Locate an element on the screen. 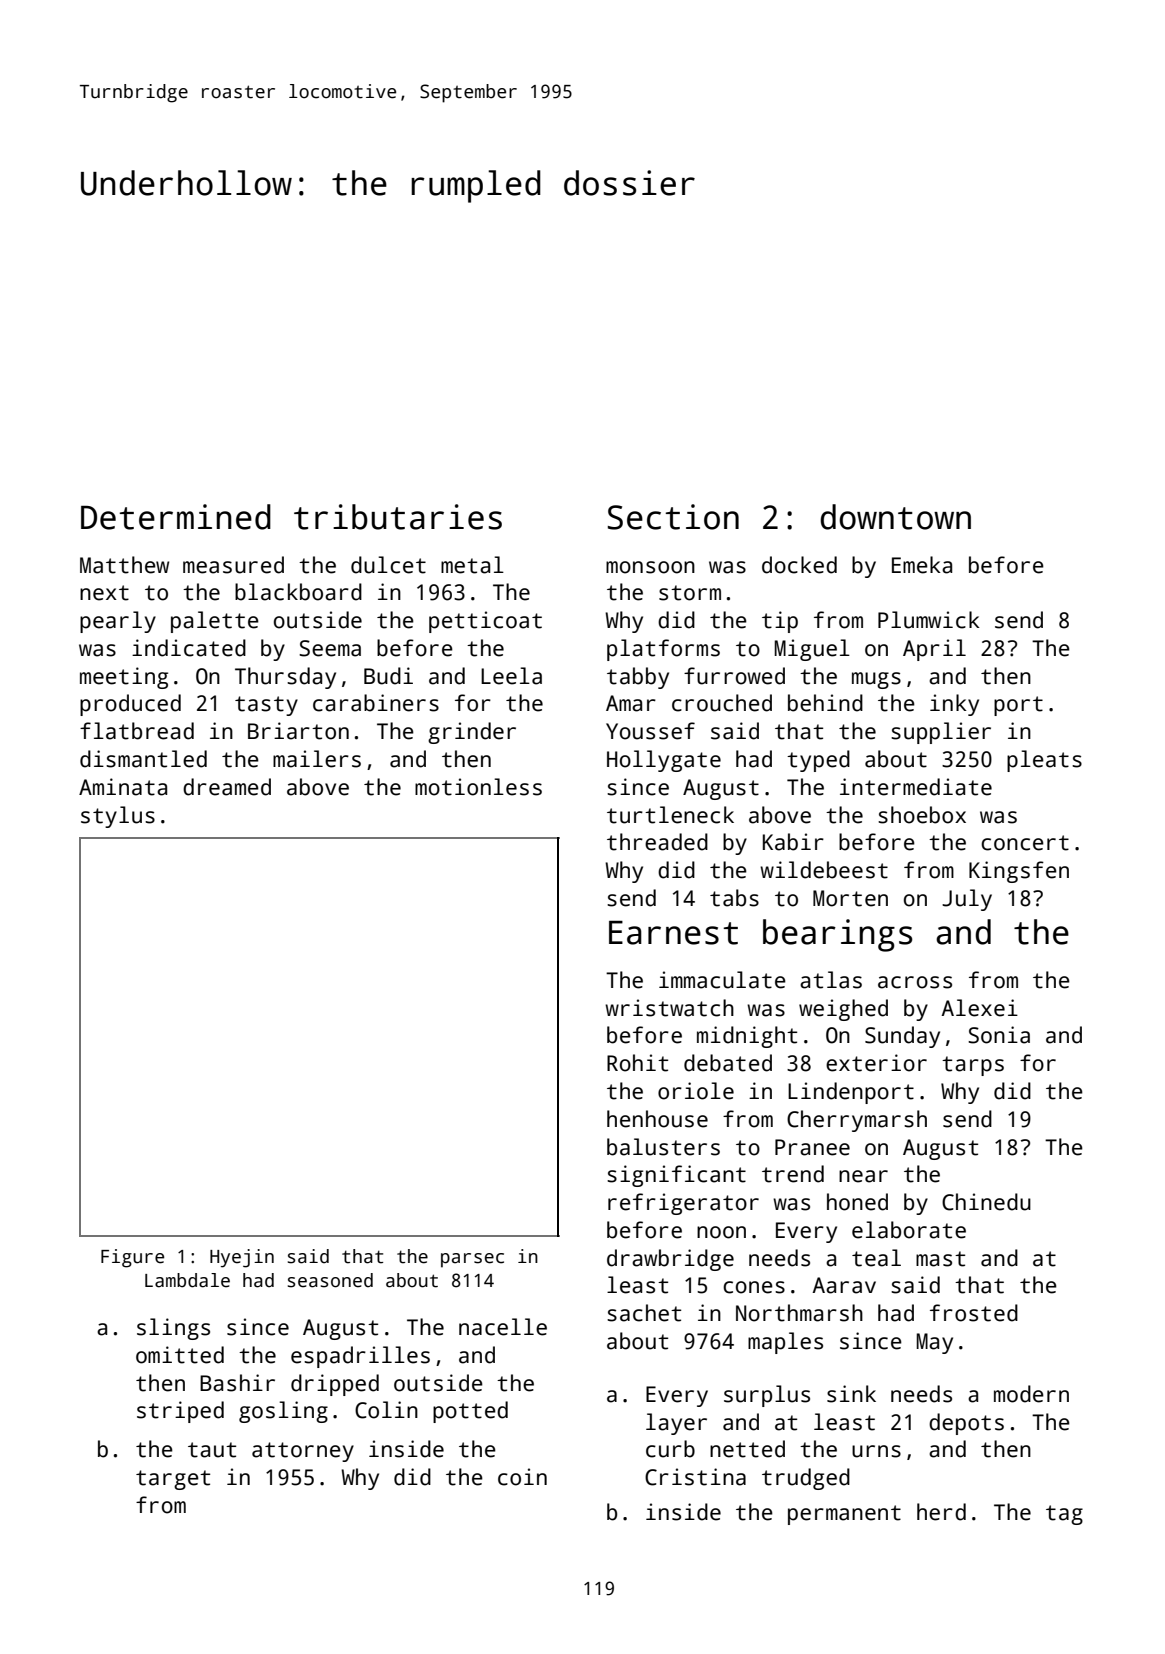 The image size is (1165, 1654). target is located at coordinates (173, 1480).
